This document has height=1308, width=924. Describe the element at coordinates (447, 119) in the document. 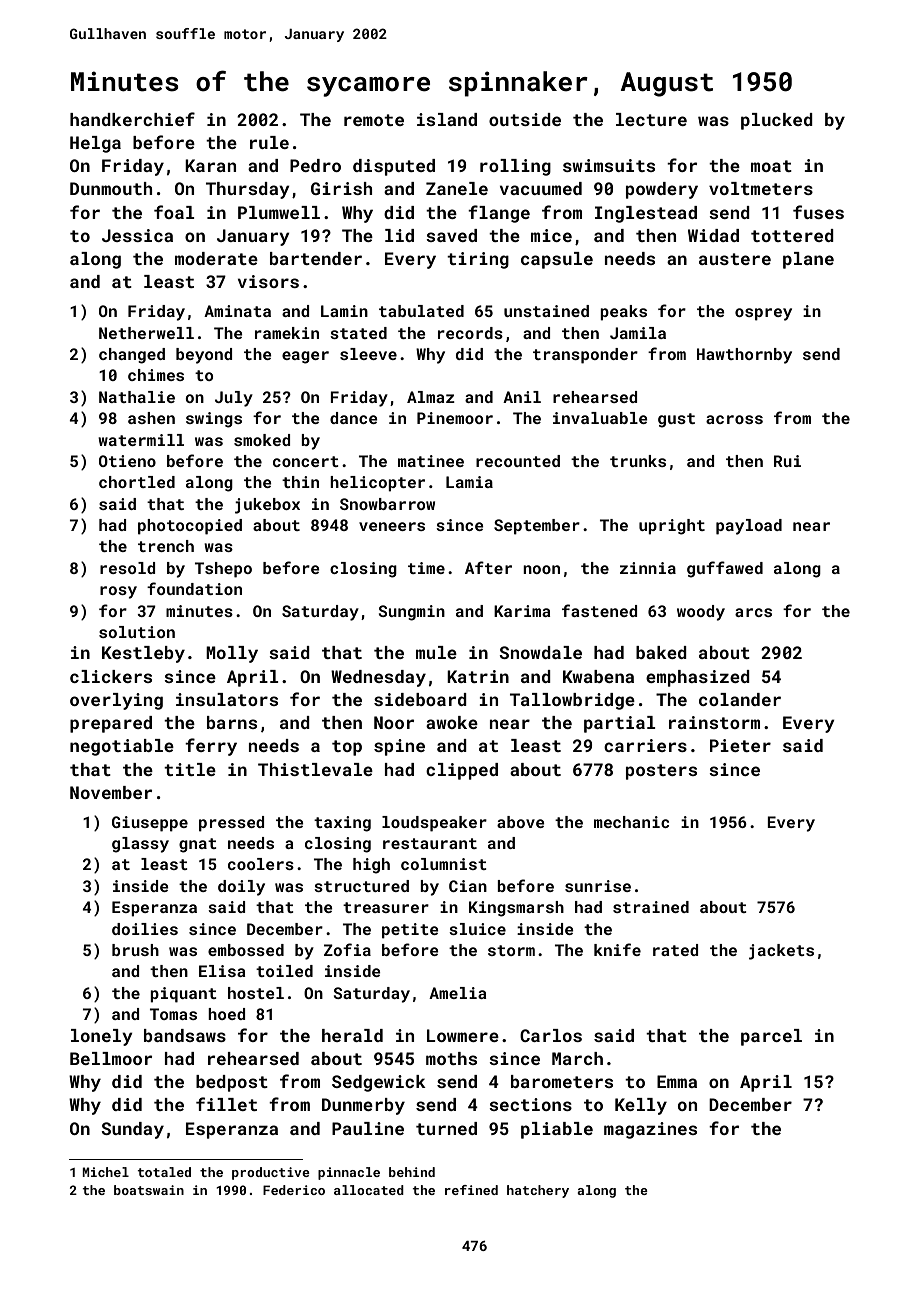

I see `island` at that location.
